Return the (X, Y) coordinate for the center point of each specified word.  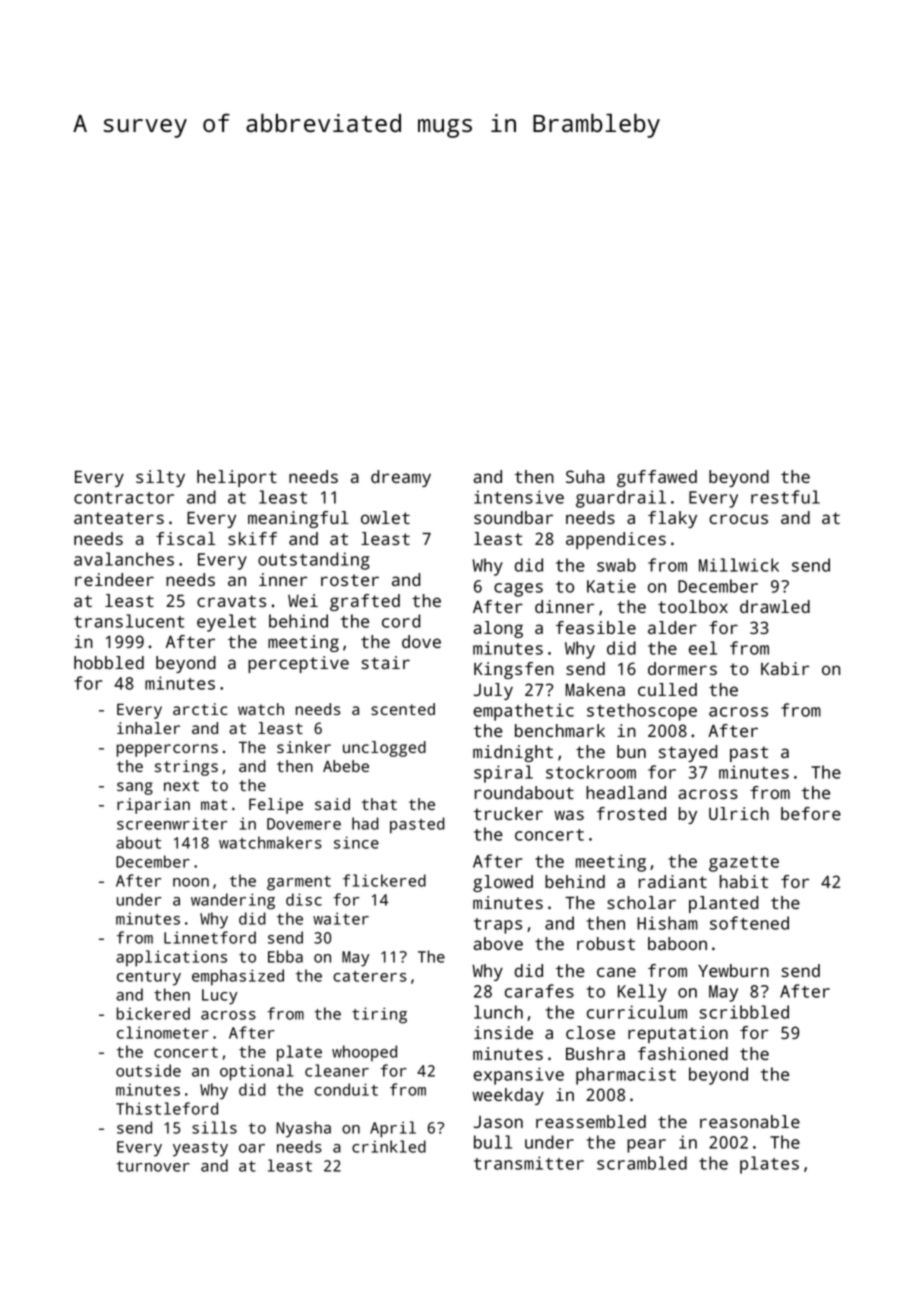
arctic (200, 709)
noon (191, 882)
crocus (738, 519)
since (356, 842)
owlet (385, 517)
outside (148, 1070)
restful (785, 497)
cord (401, 621)
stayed (688, 753)
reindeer (114, 579)
